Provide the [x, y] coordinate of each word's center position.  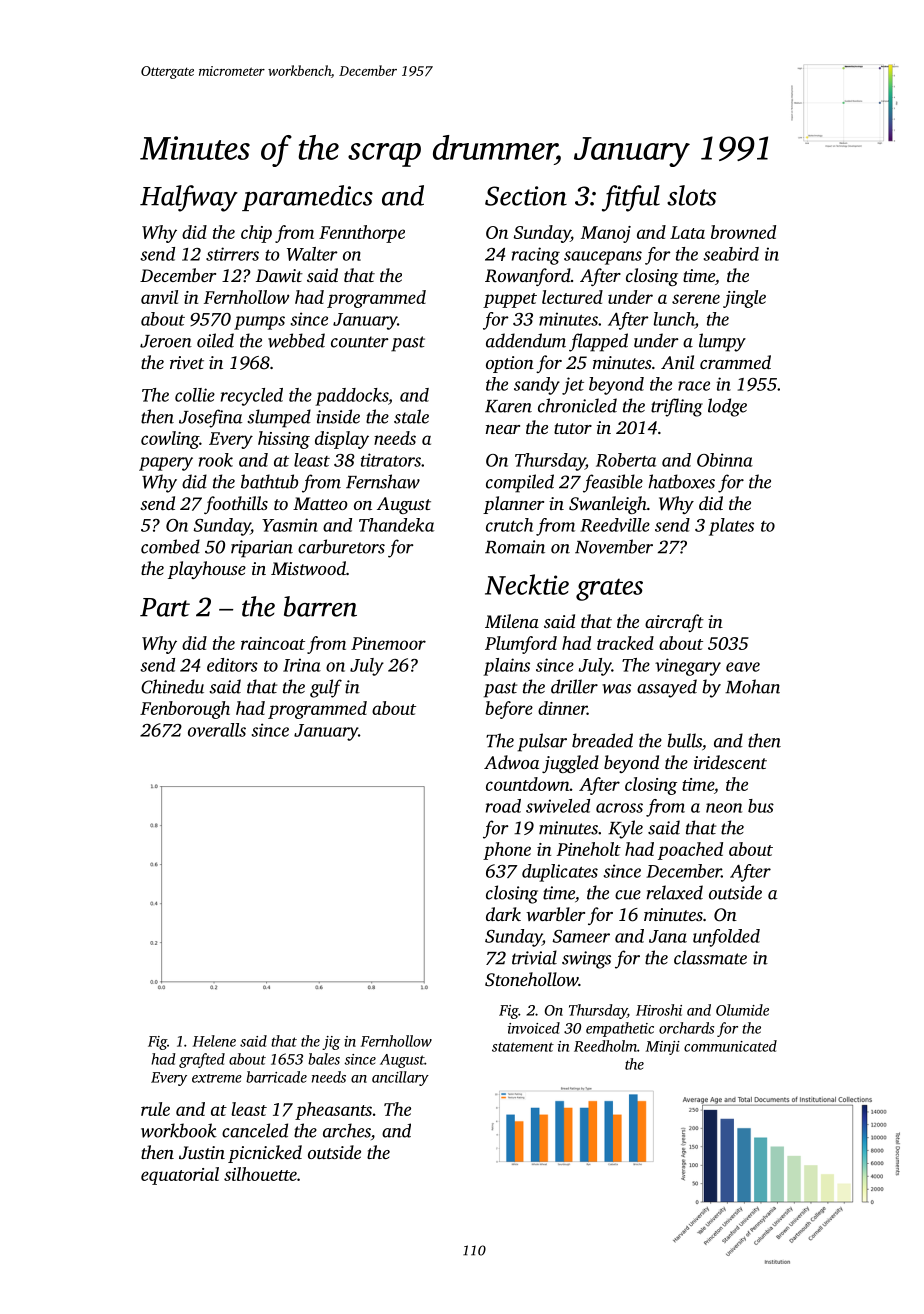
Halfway [189, 198]
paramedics [307, 198]
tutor [573, 428]
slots [691, 195]
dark [503, 914]
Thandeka [396, 525]
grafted [202, 1060]
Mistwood [308, 568]
